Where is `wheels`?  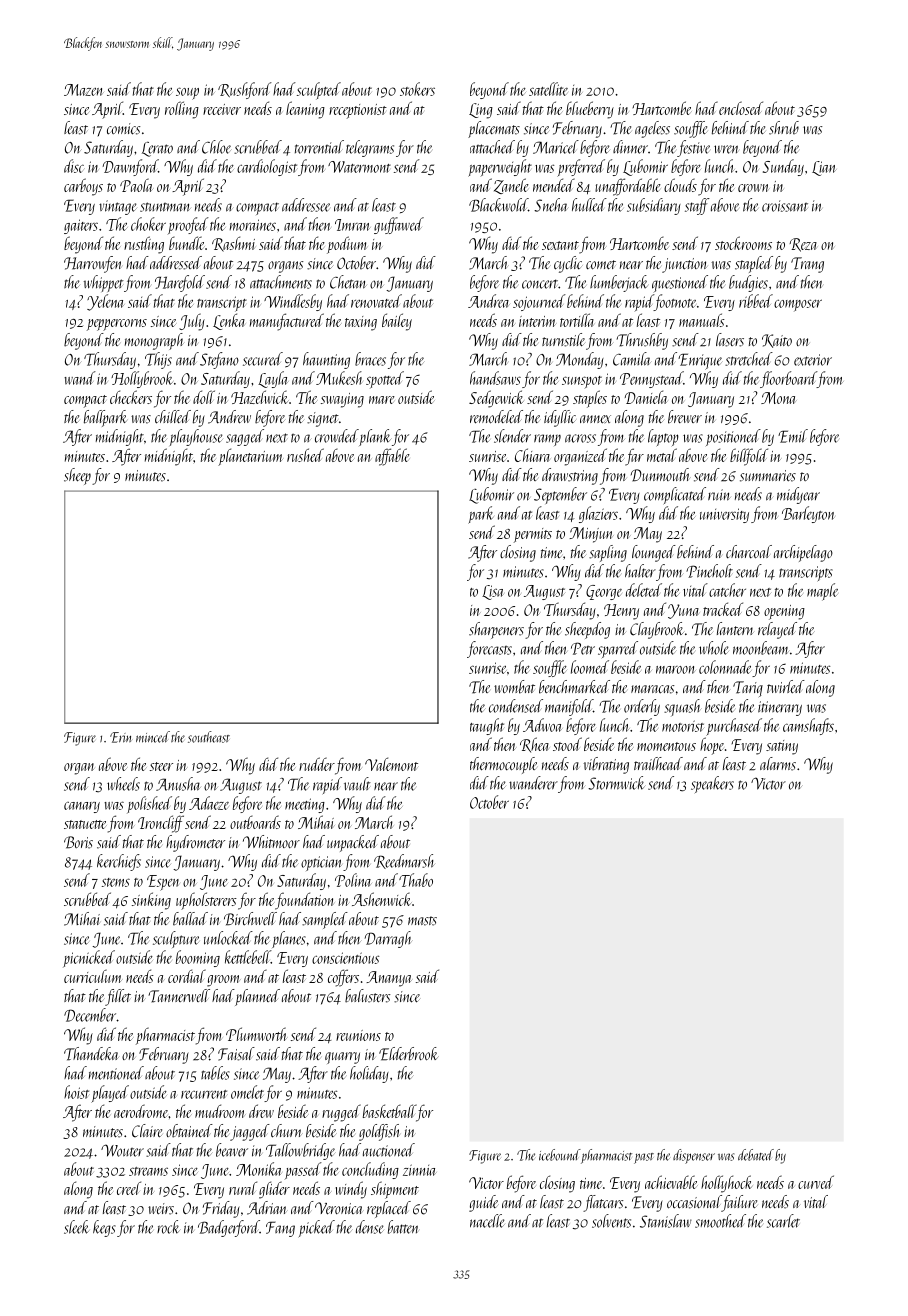 wheels is located at coordinates (123, 784).
